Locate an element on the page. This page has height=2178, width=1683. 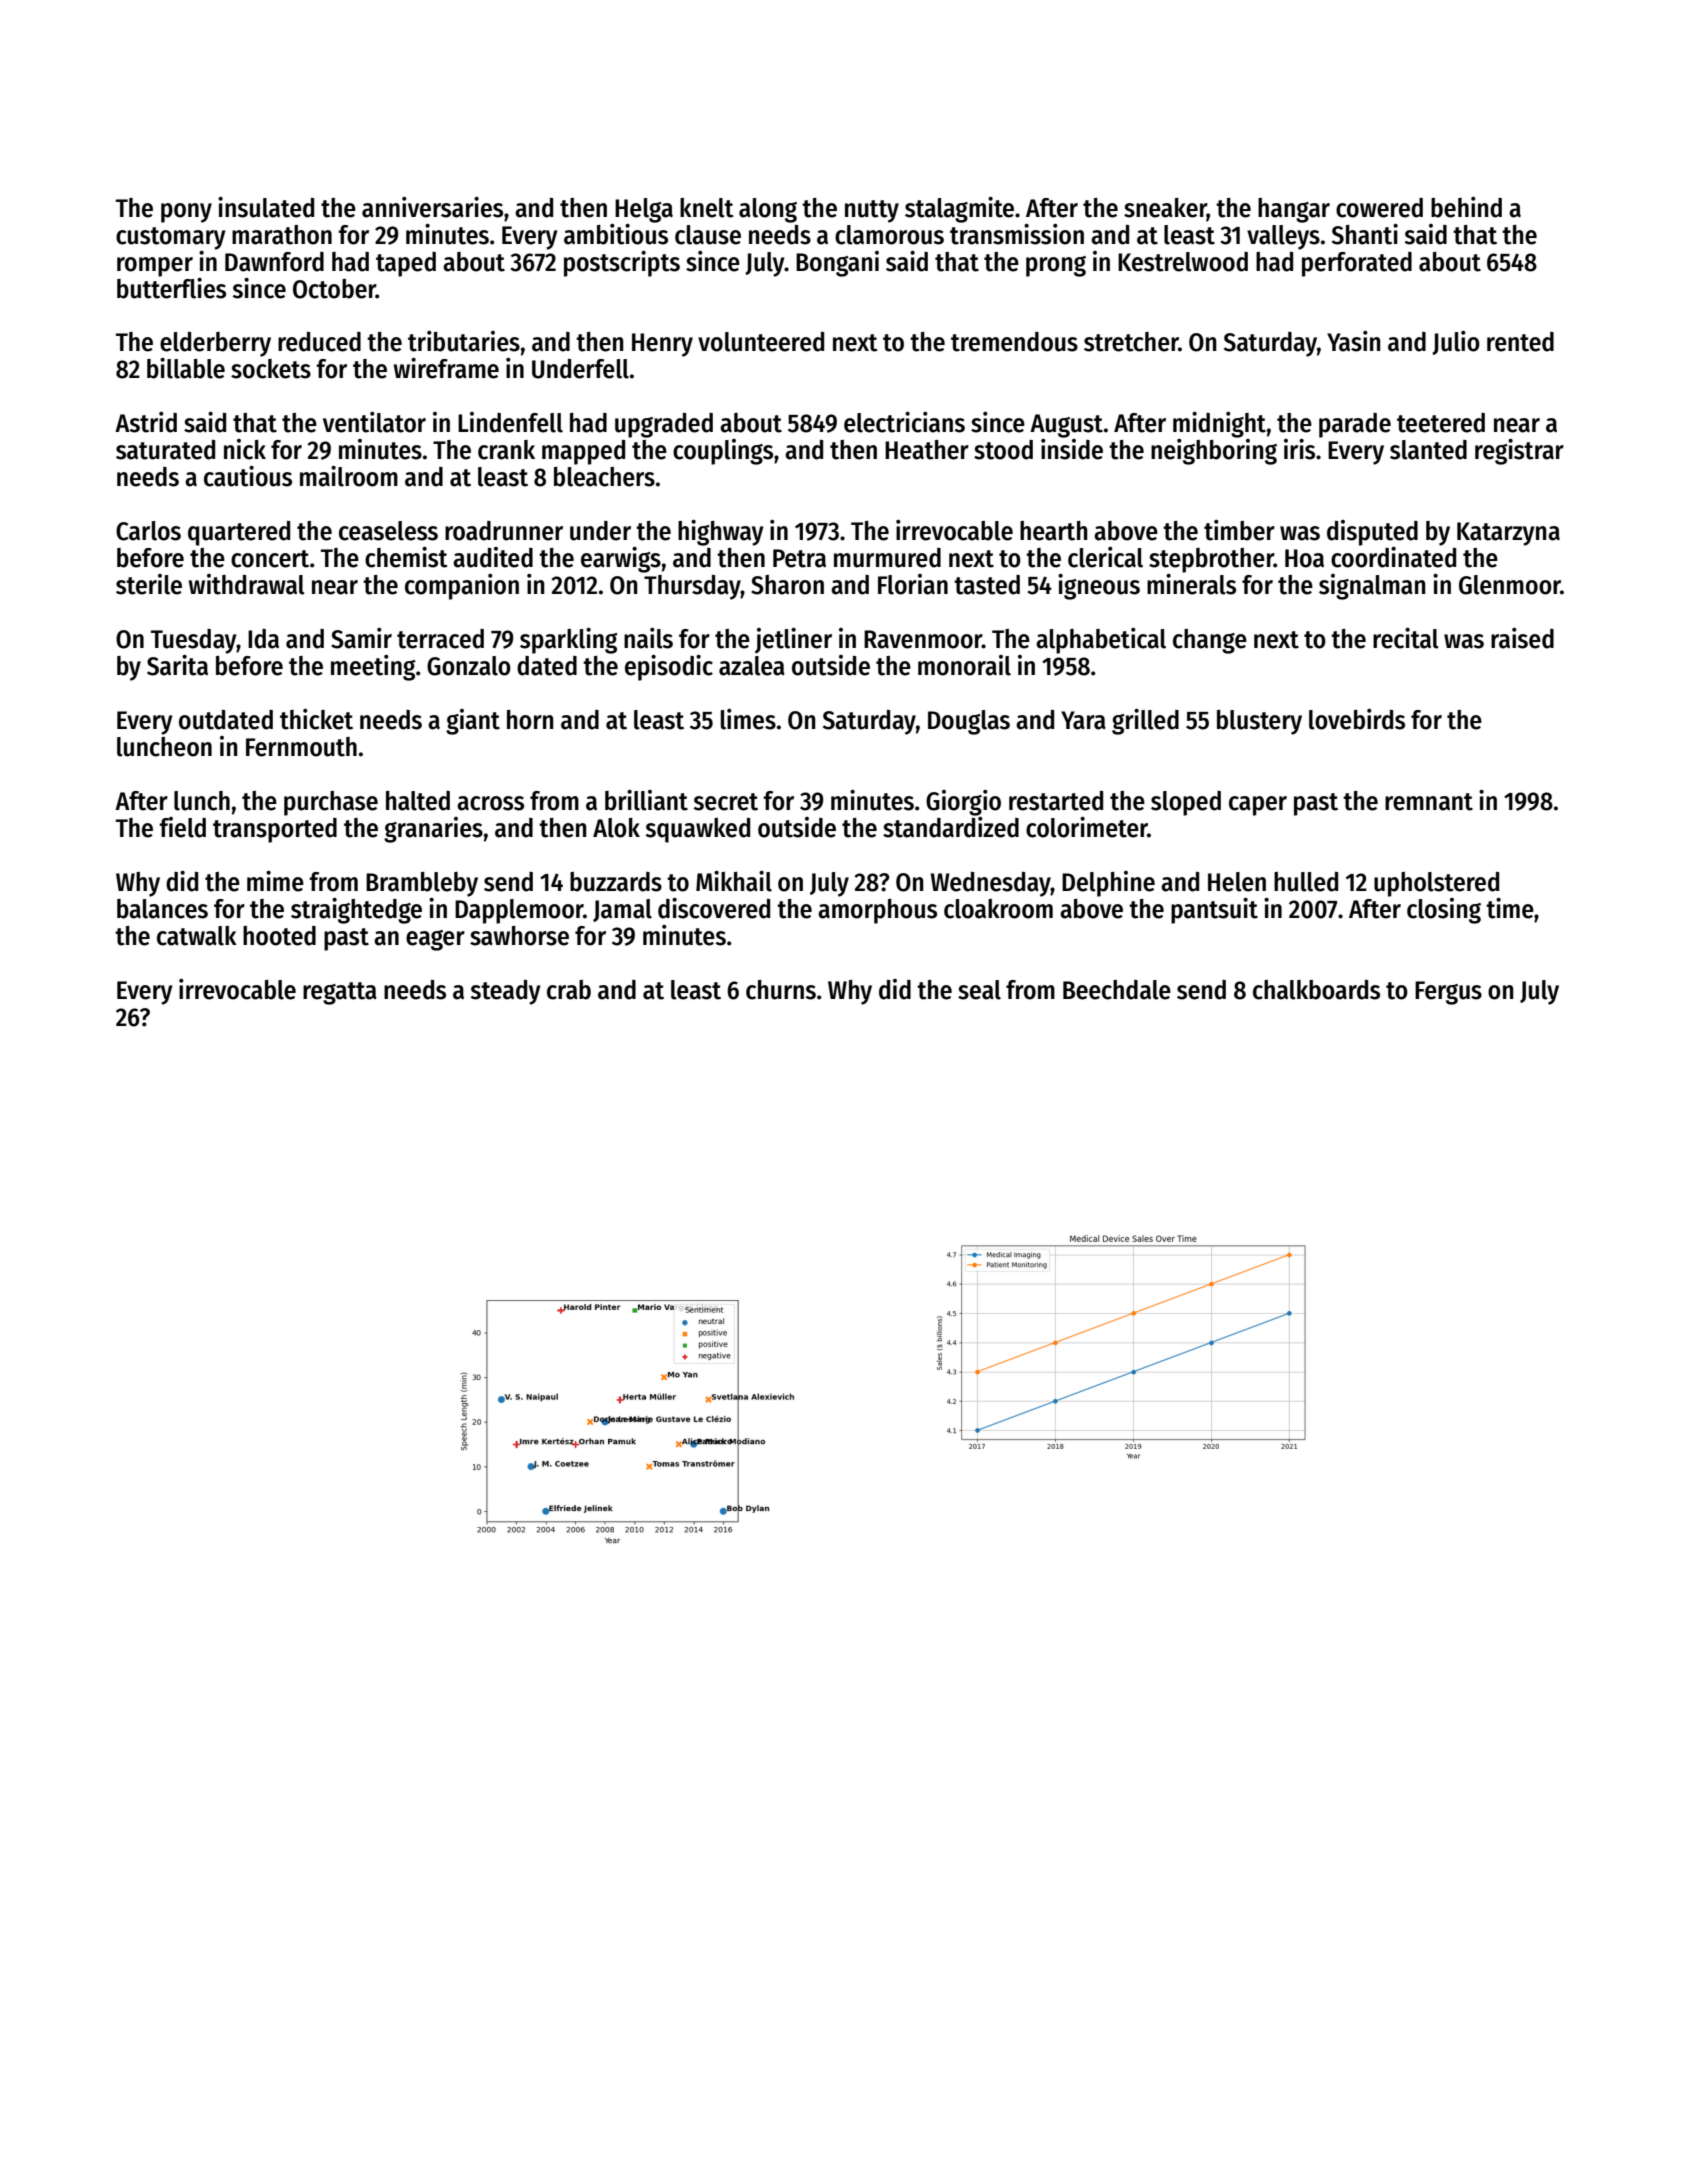
Astrid is located at coordinates (146, 422).
